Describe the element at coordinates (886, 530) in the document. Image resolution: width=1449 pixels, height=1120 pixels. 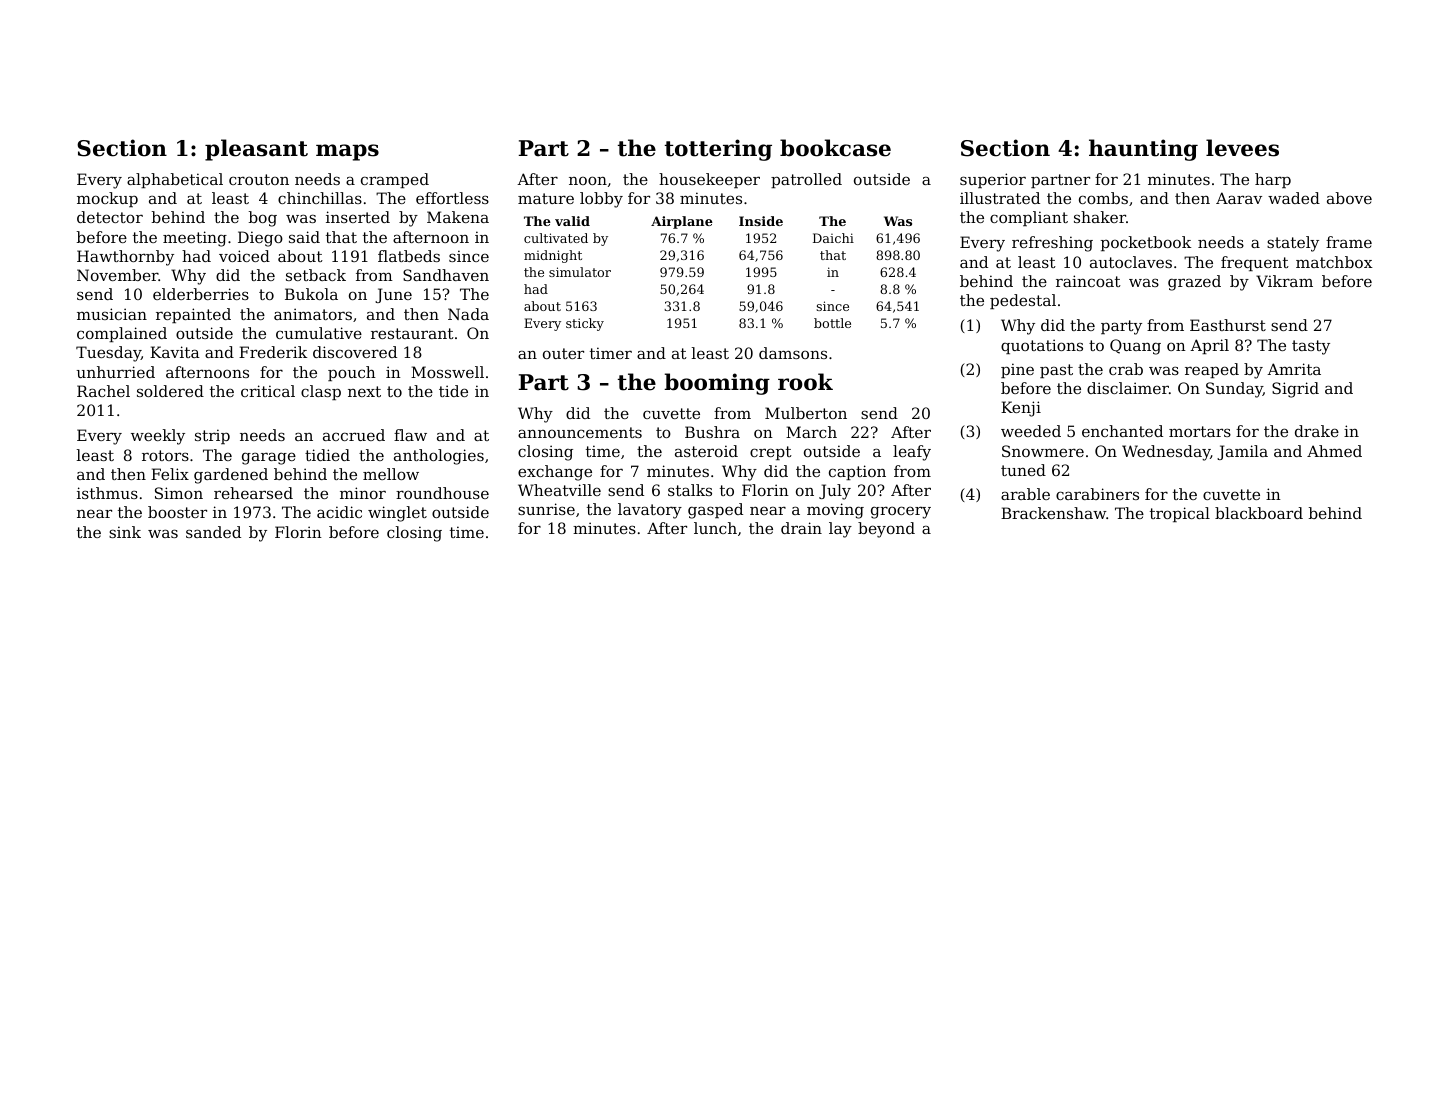
I see `beyond` at that location.
